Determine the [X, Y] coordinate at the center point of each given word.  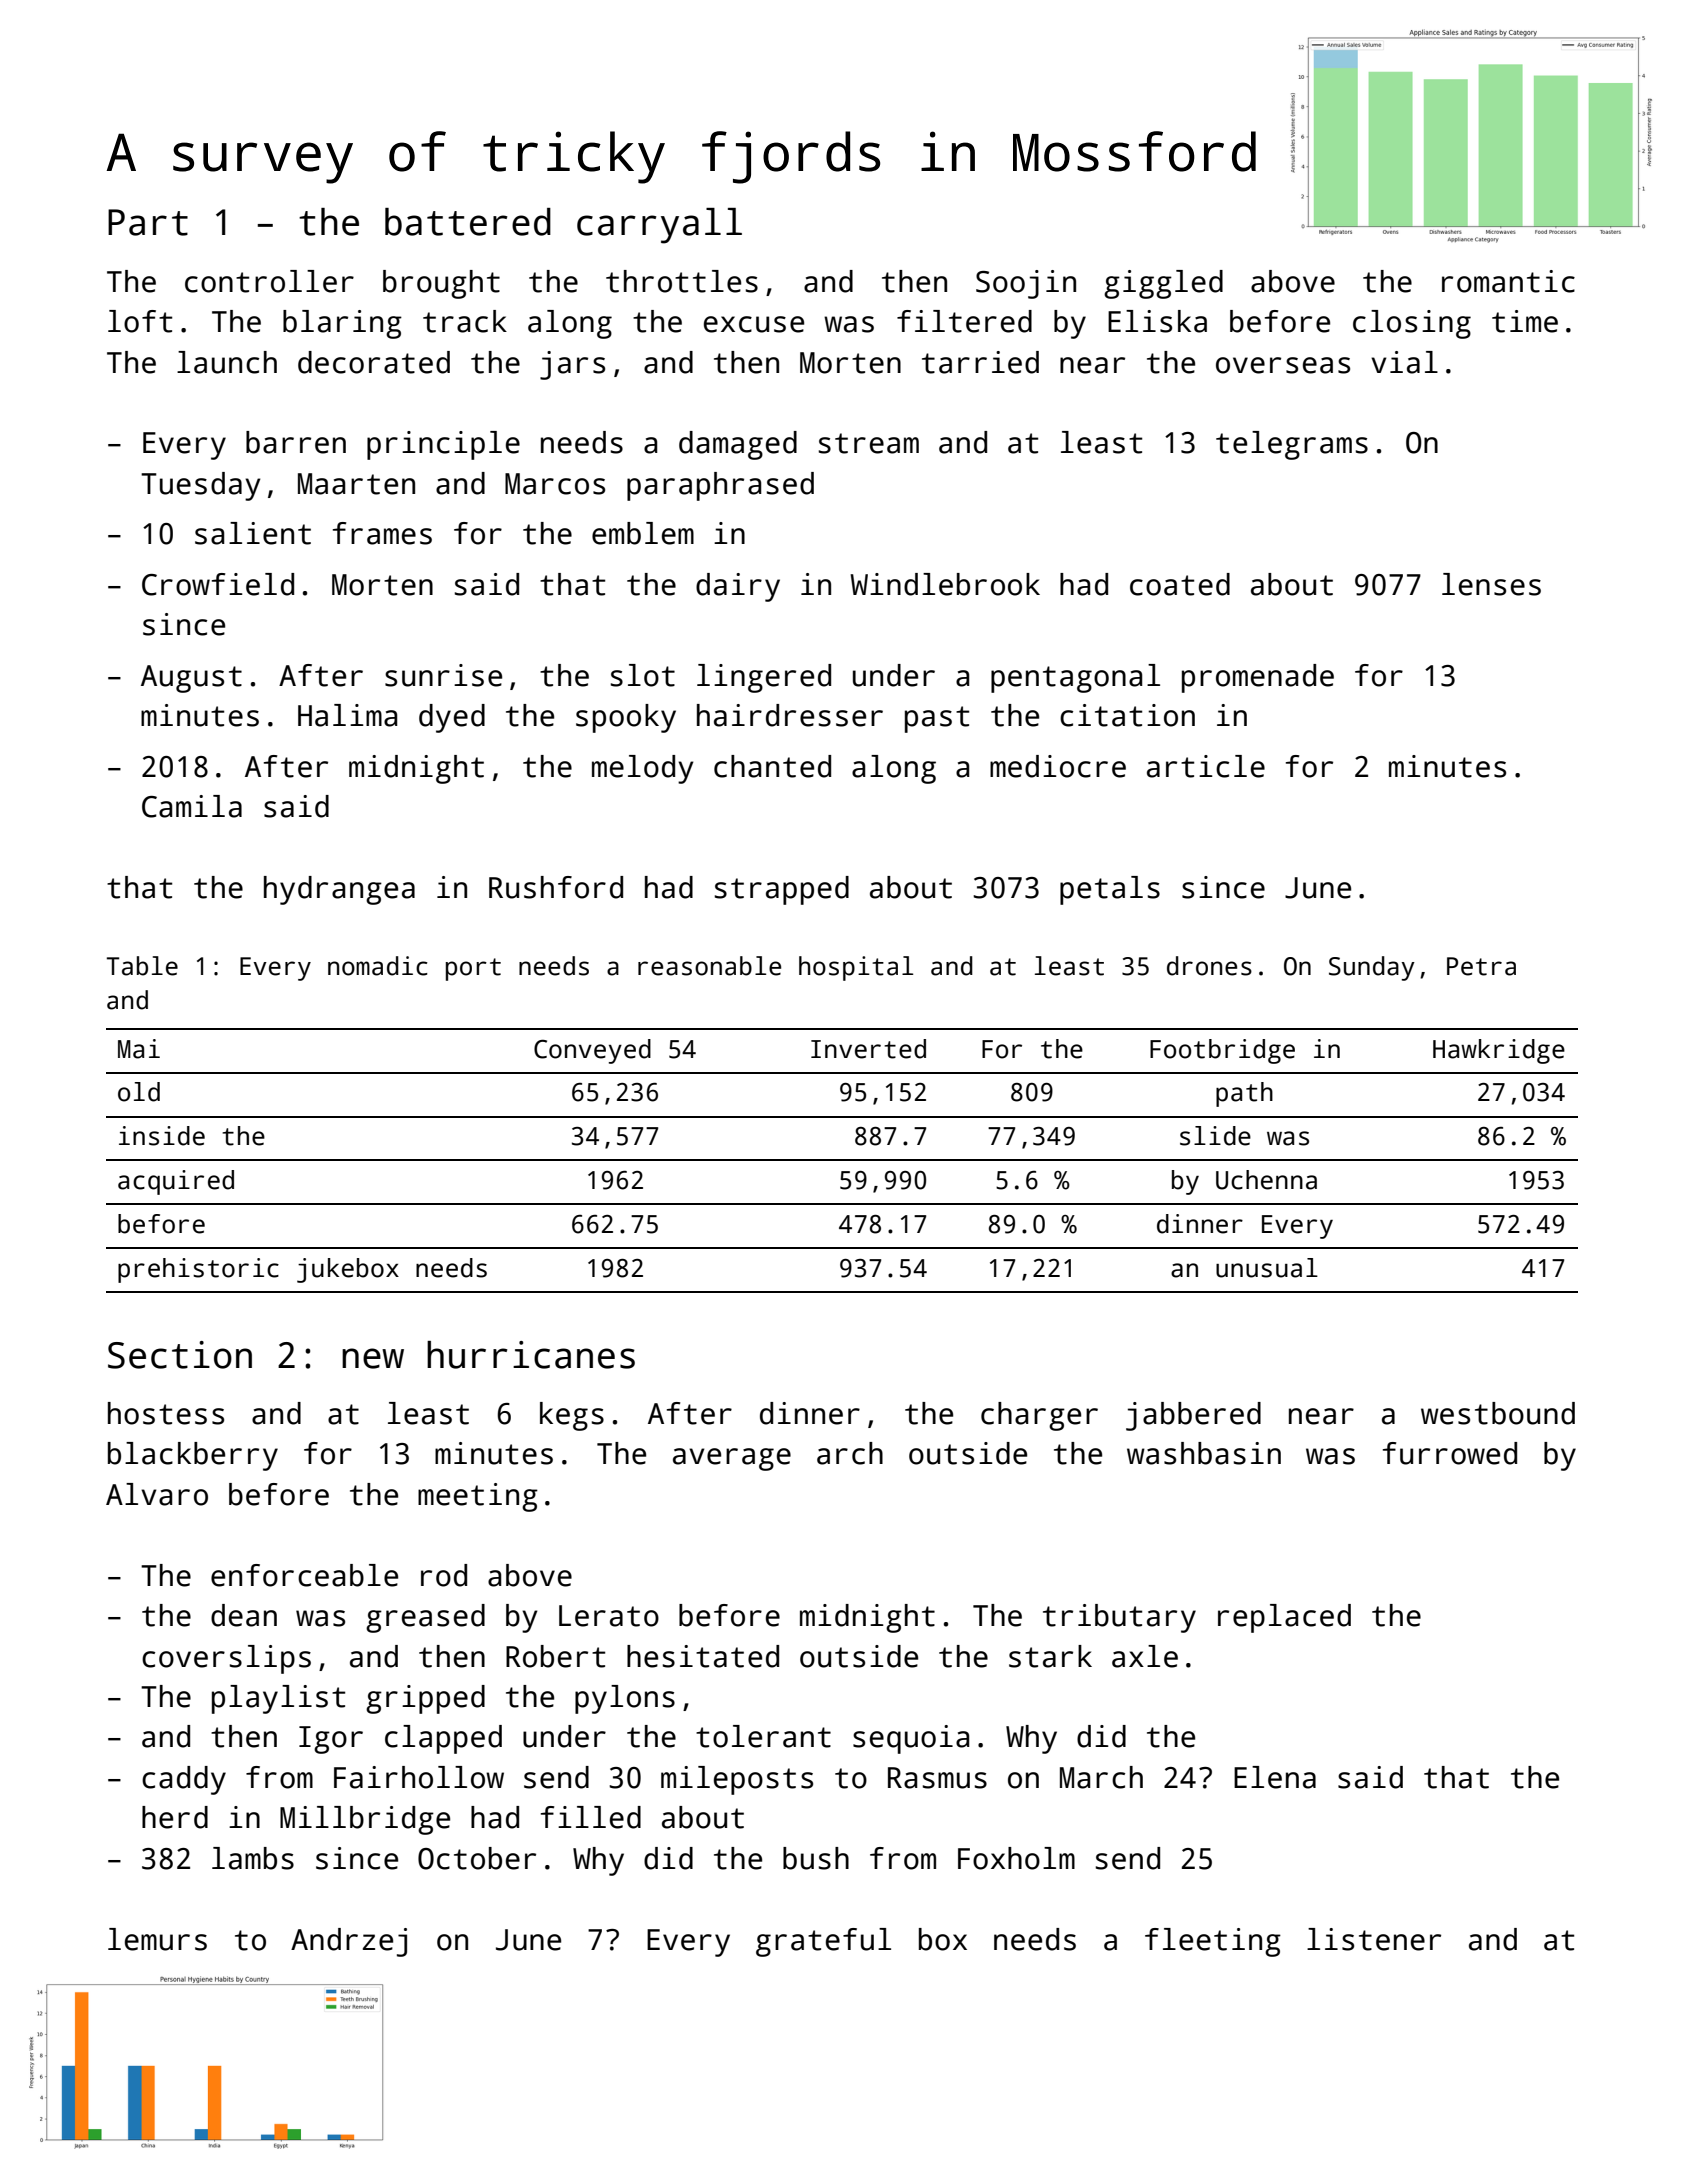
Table [142, 966]
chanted [772, 766]
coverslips [226, 1659]
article [1206, 766]
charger [1039, 1416]
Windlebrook [945, 584]
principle [443, 445]
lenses [1491, 584]
